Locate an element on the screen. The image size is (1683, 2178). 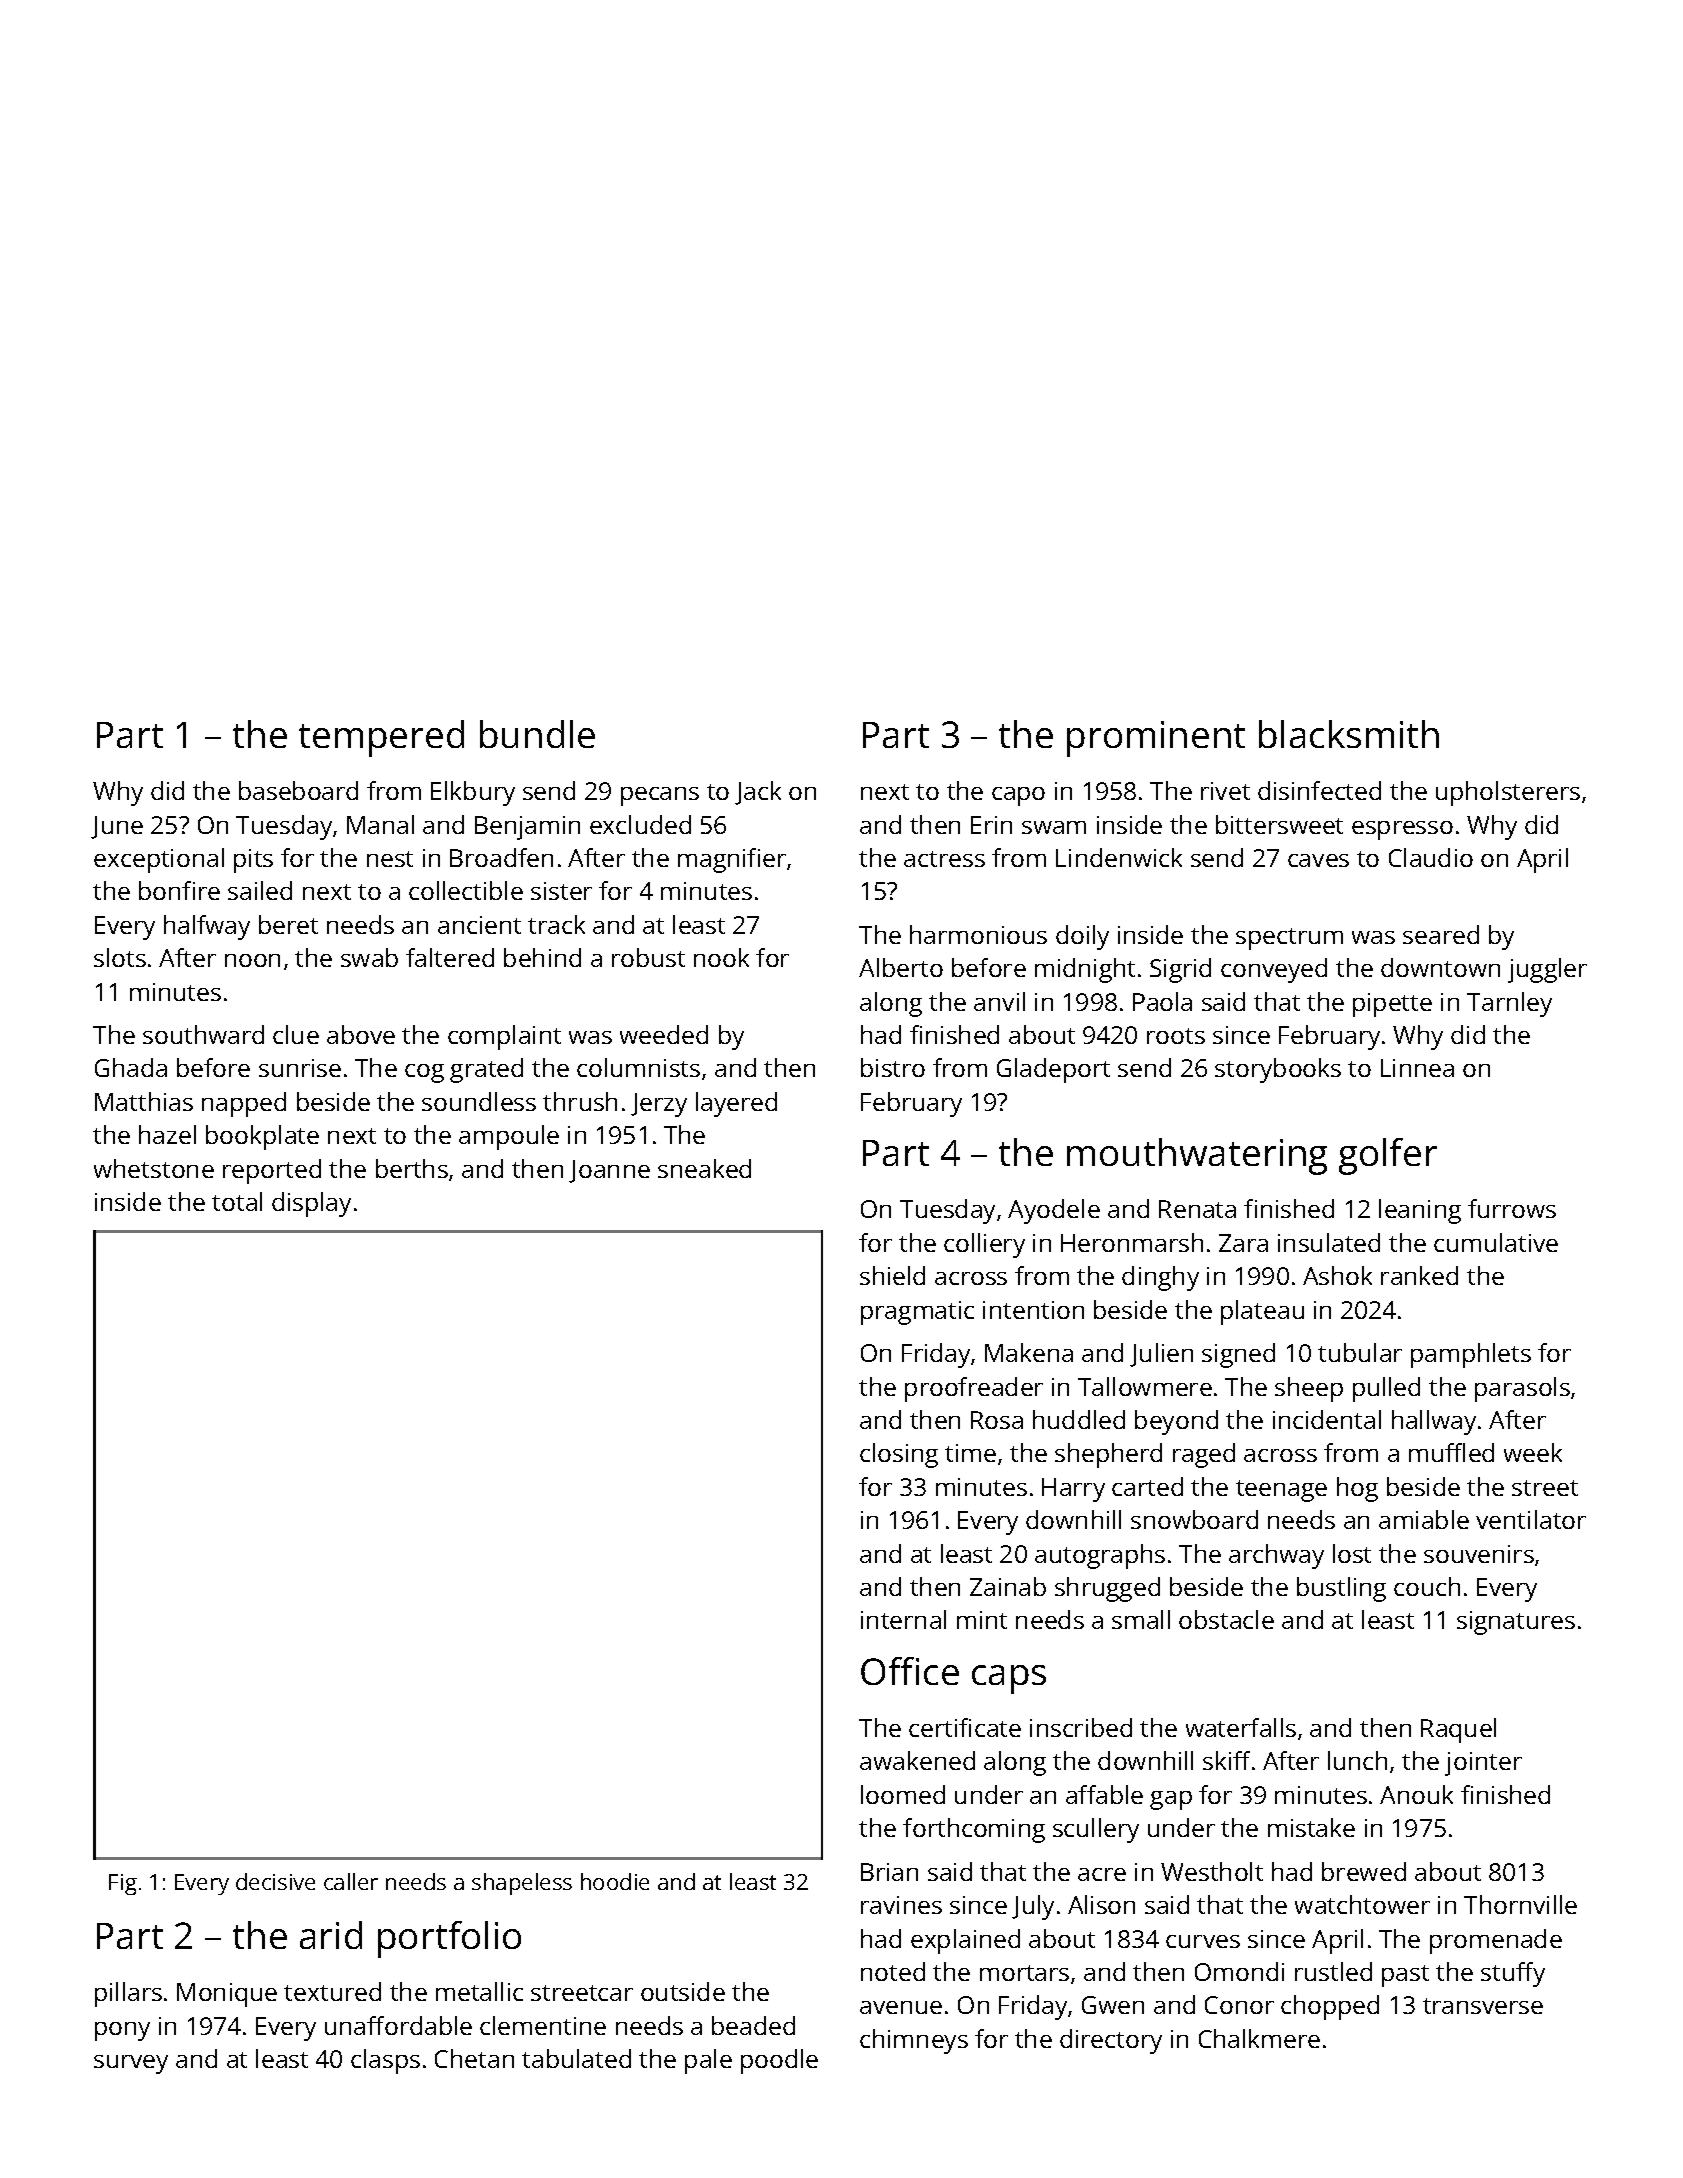
capo is located at coordinates (1018, 796).
